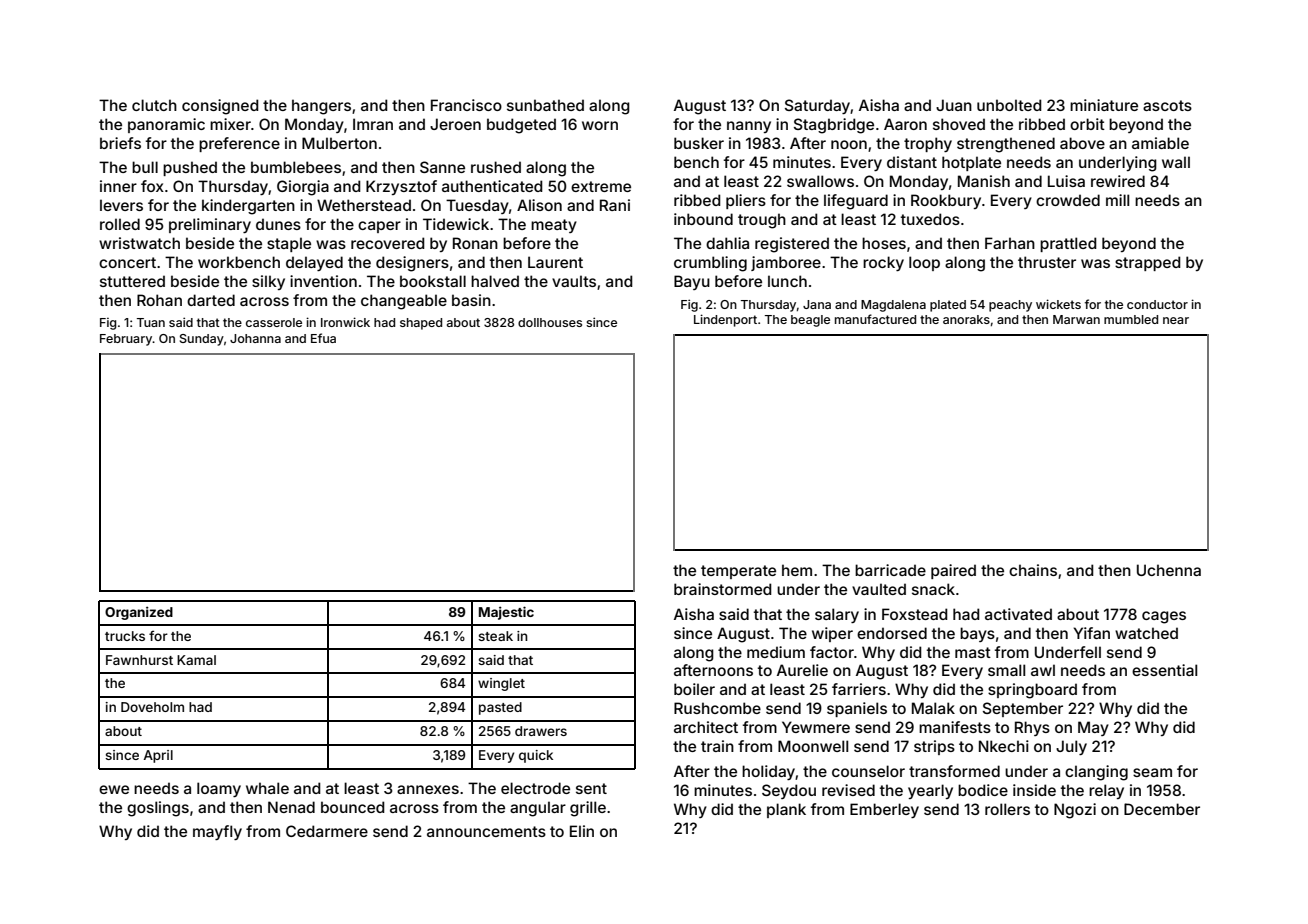 Image resolution: width=1308 pixels, height=924 pixels. I want to click on Organized, so click(139, 613).
